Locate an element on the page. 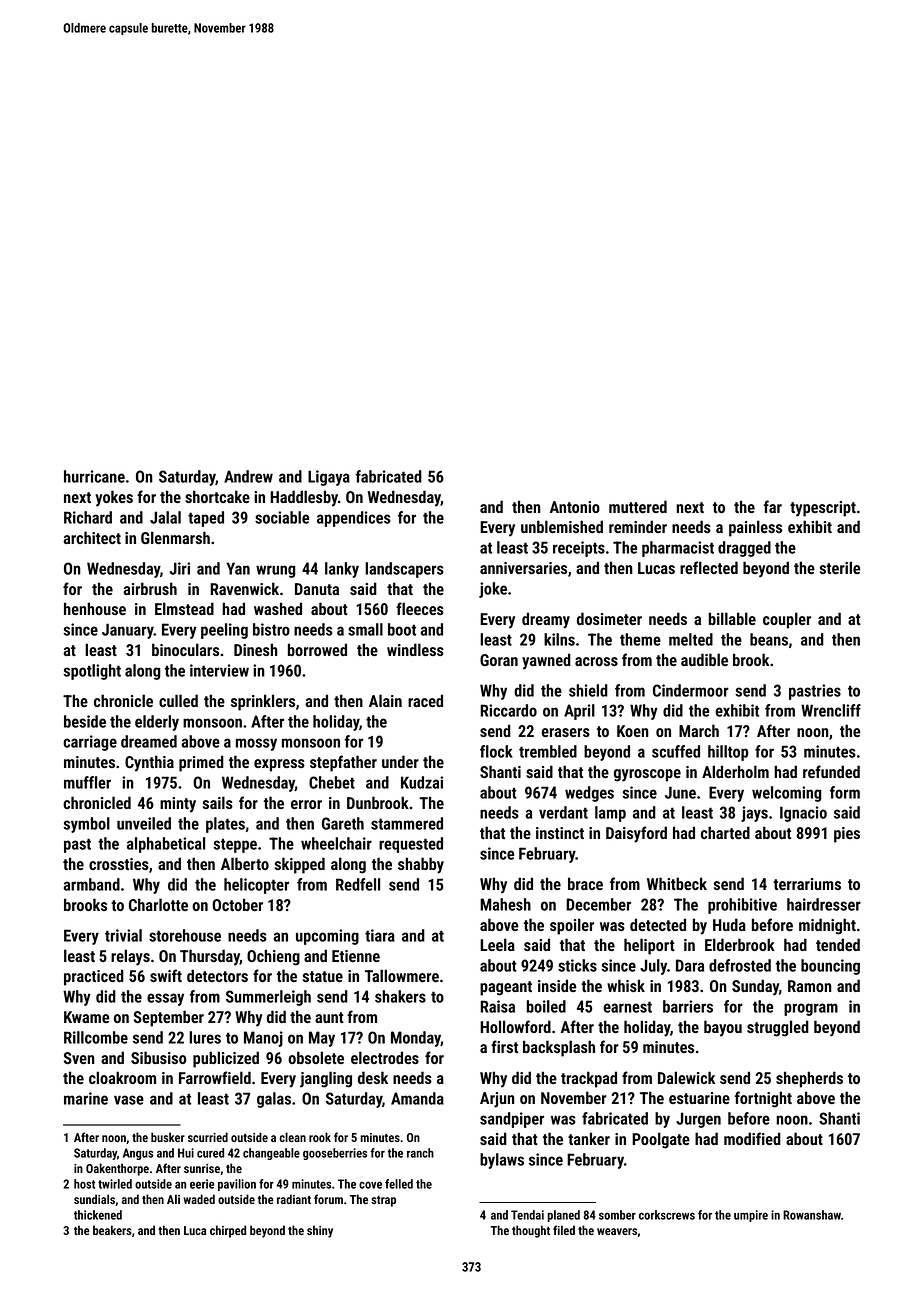  chirped is located at coordinates (228, 1231).
